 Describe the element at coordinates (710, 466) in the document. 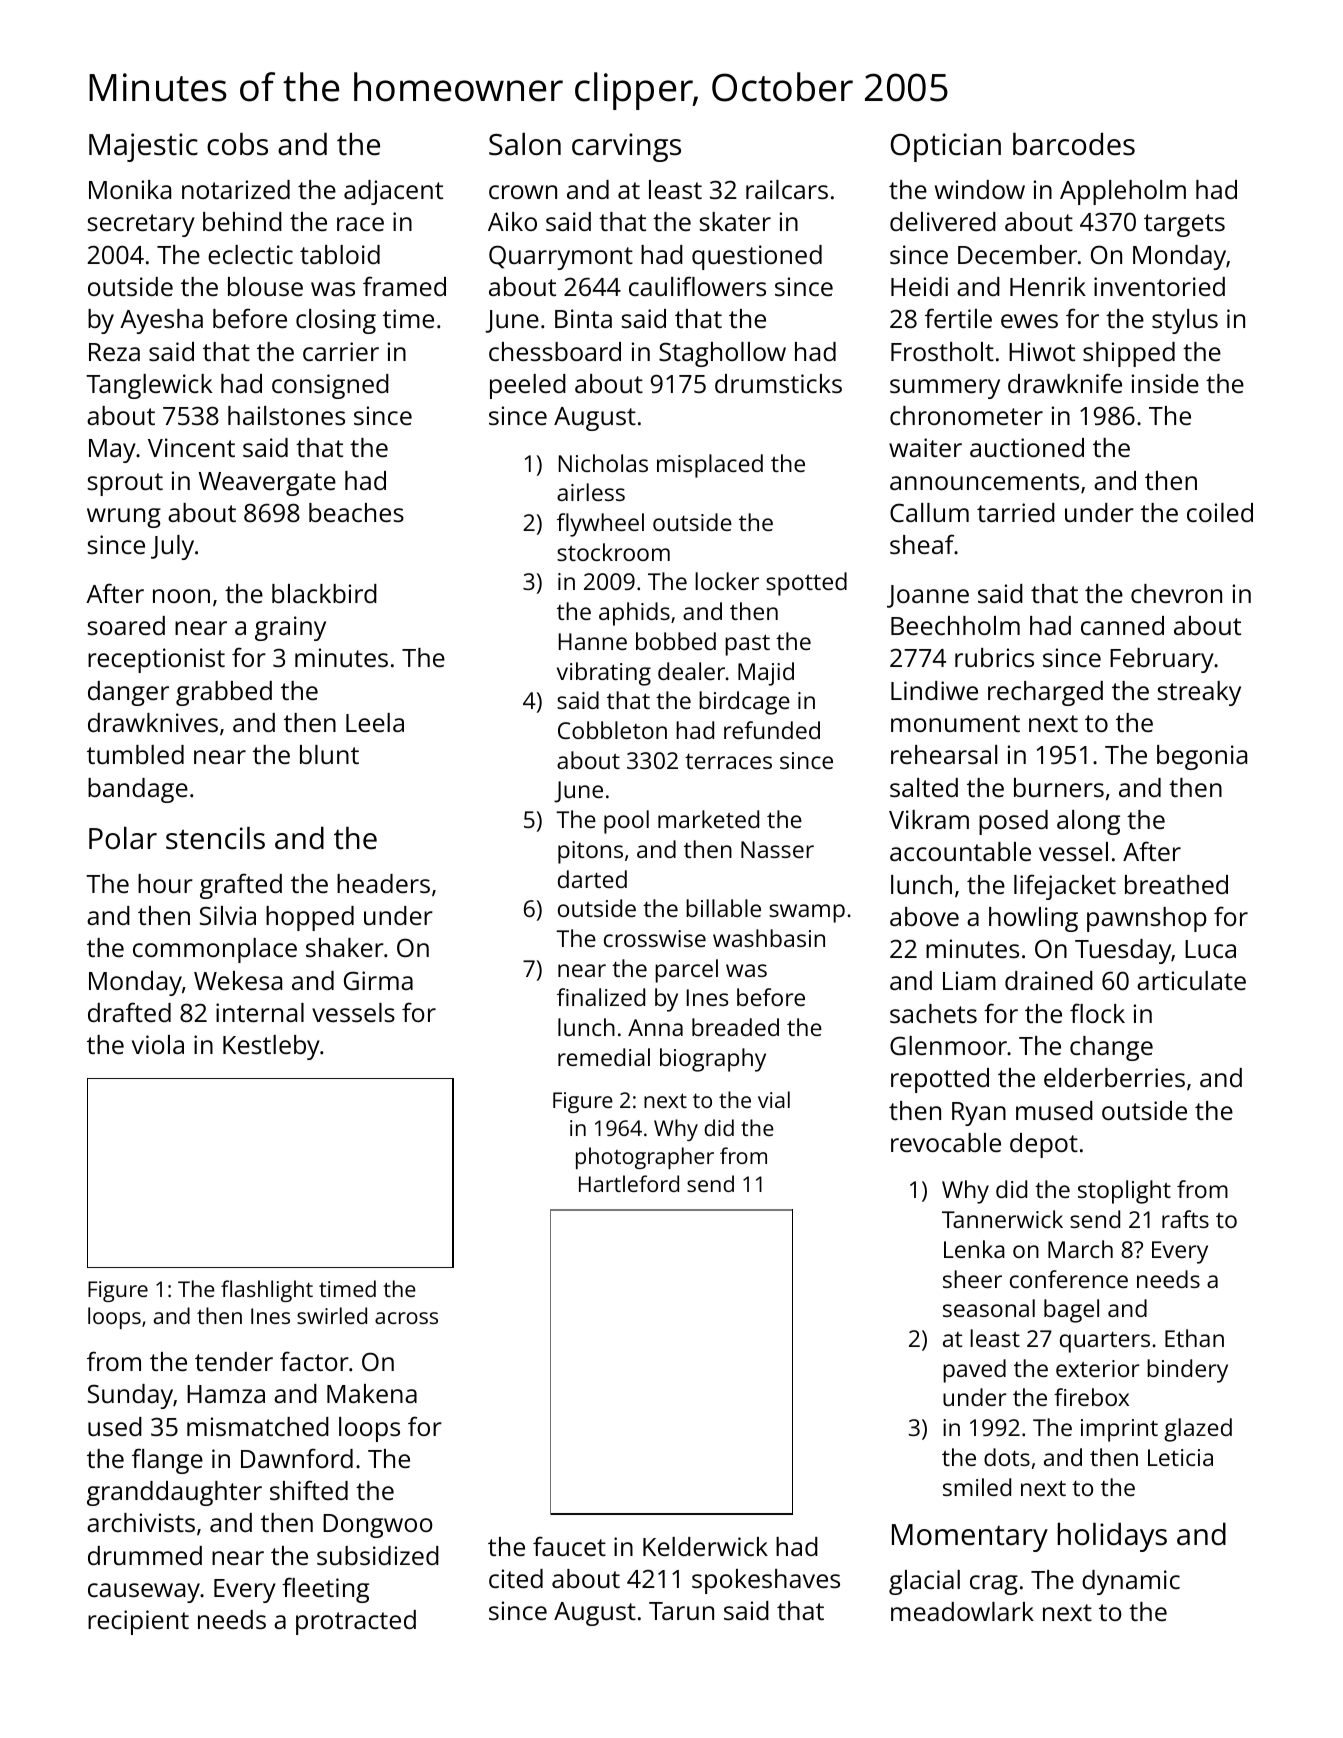

I see `misplaced` at that location.
